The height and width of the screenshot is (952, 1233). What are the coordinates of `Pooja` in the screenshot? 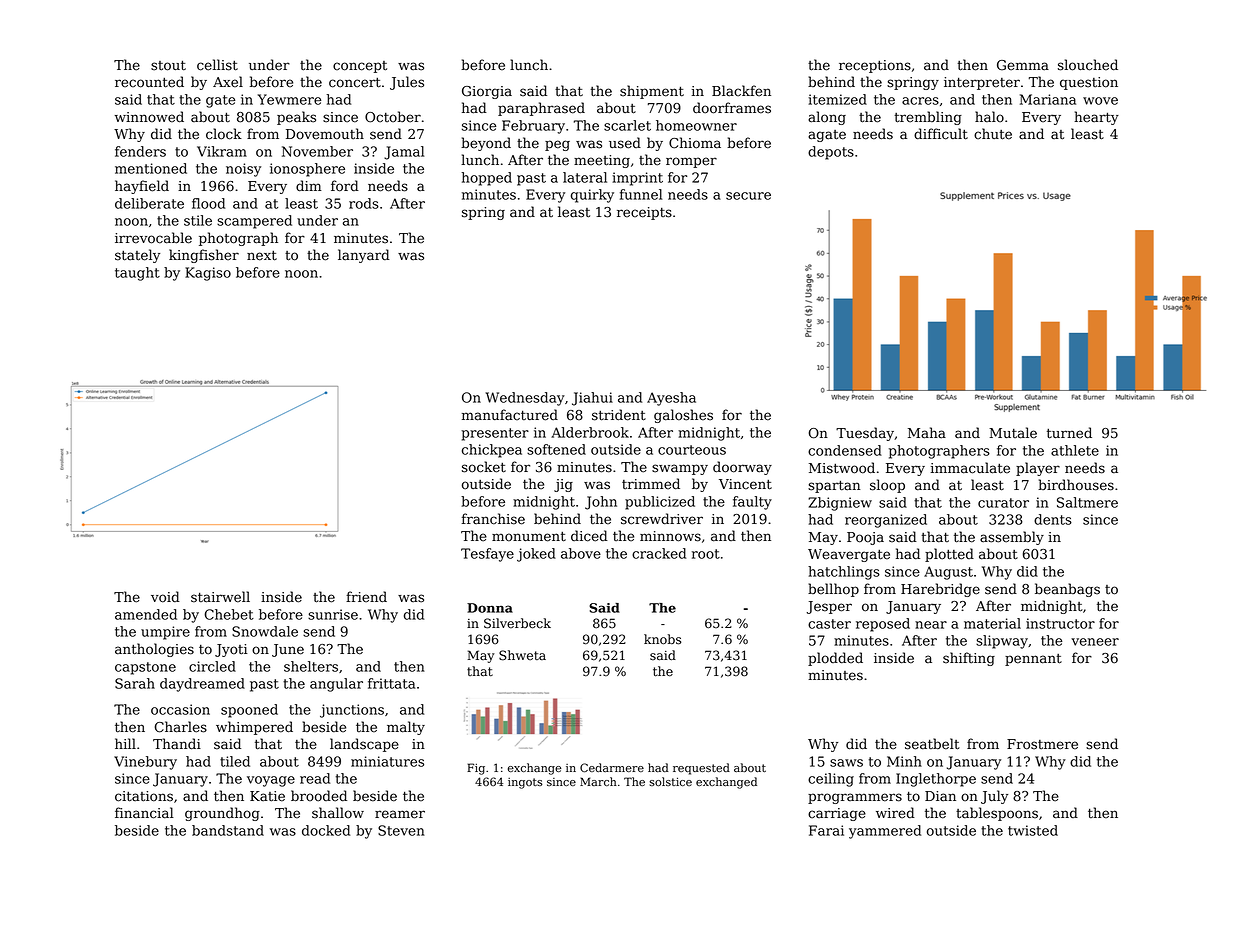 It's located at (865, 538).
